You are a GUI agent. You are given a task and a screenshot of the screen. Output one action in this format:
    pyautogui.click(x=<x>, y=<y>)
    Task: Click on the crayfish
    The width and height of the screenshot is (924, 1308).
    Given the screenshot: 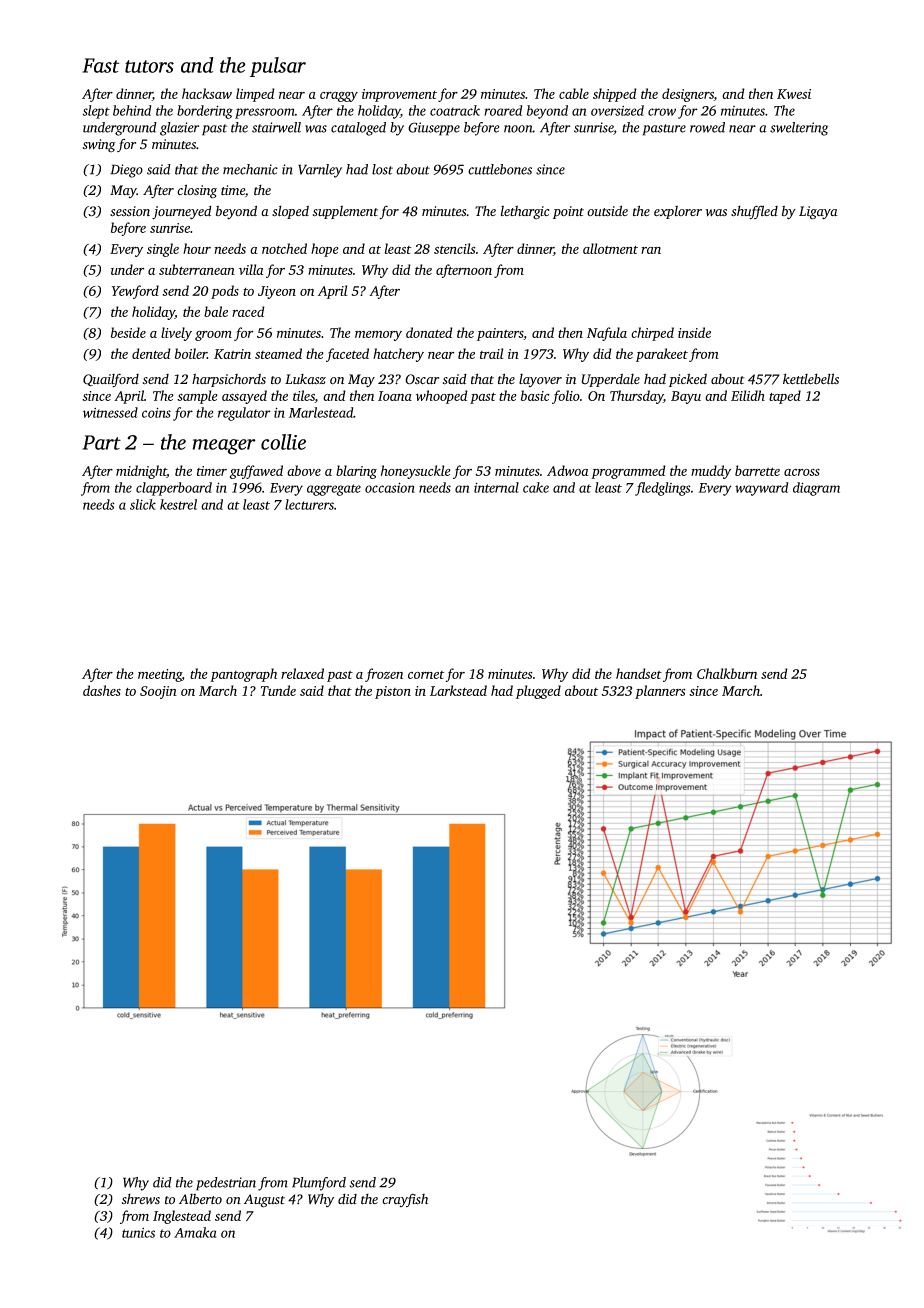 What is the action you would take?
    pyautogui.click(x=405, y=1200)
